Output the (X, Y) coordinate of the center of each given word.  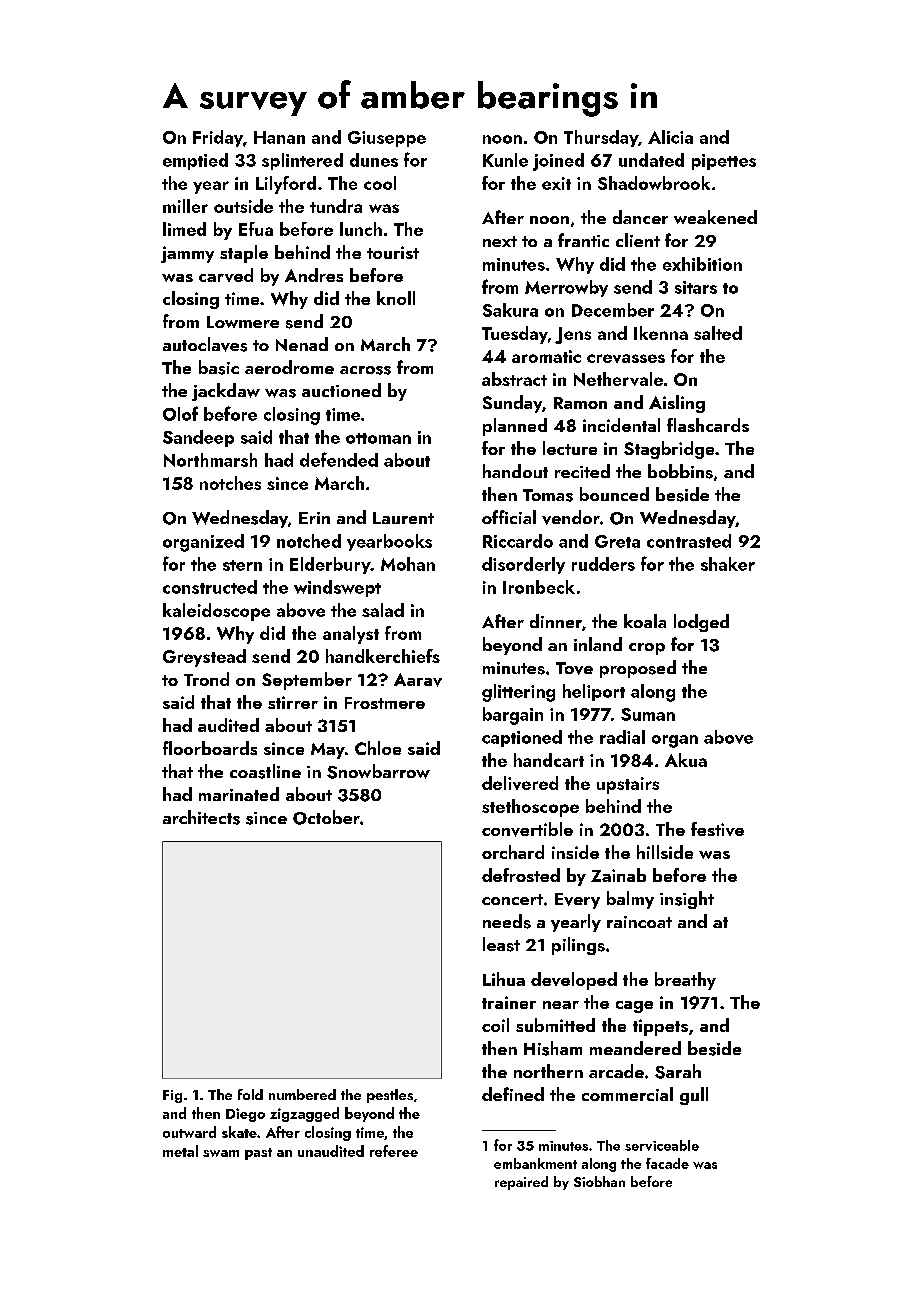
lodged (701, 623)
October (326, 817)
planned (515, 427)
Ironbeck (539, 587)
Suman (648, 714)
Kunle (505, 160)
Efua (256, 229)
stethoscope (530, 808)
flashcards (708, 425)
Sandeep (198, 438)
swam (221, 1153)
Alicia (670, 137)
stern (242, 565)
